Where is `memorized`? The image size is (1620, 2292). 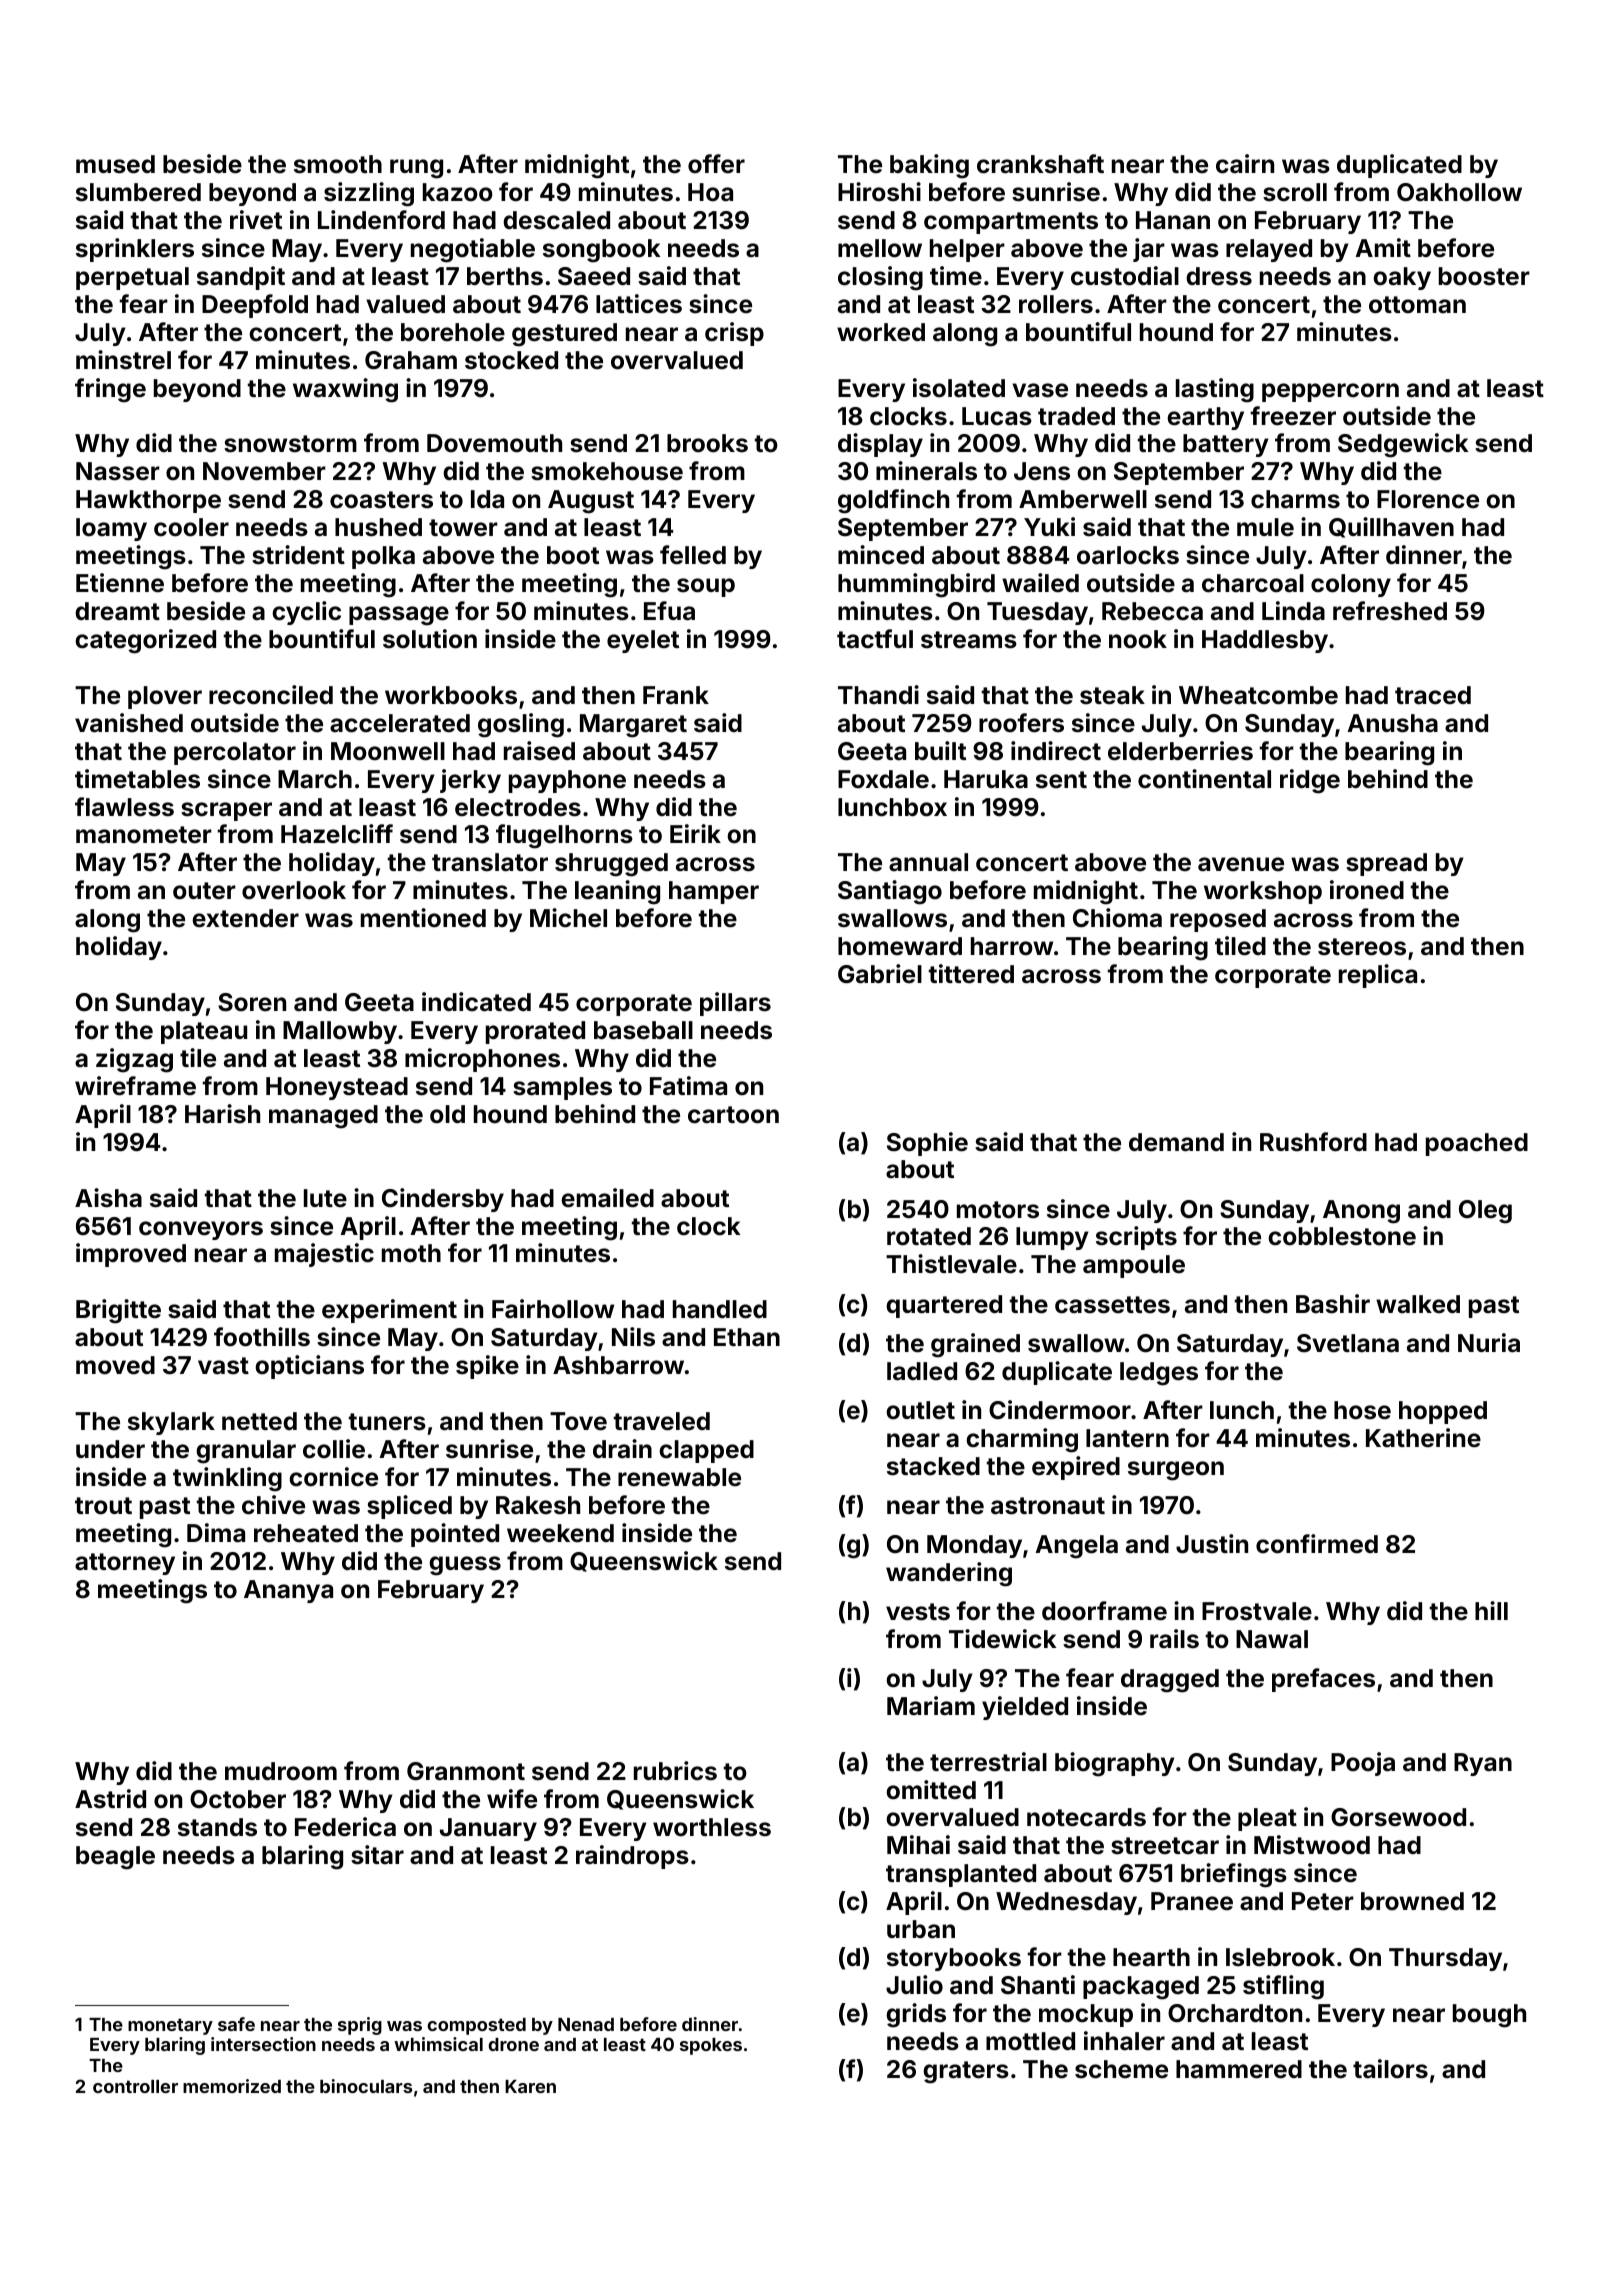
memorized is located at coordinates (232, 2086).
